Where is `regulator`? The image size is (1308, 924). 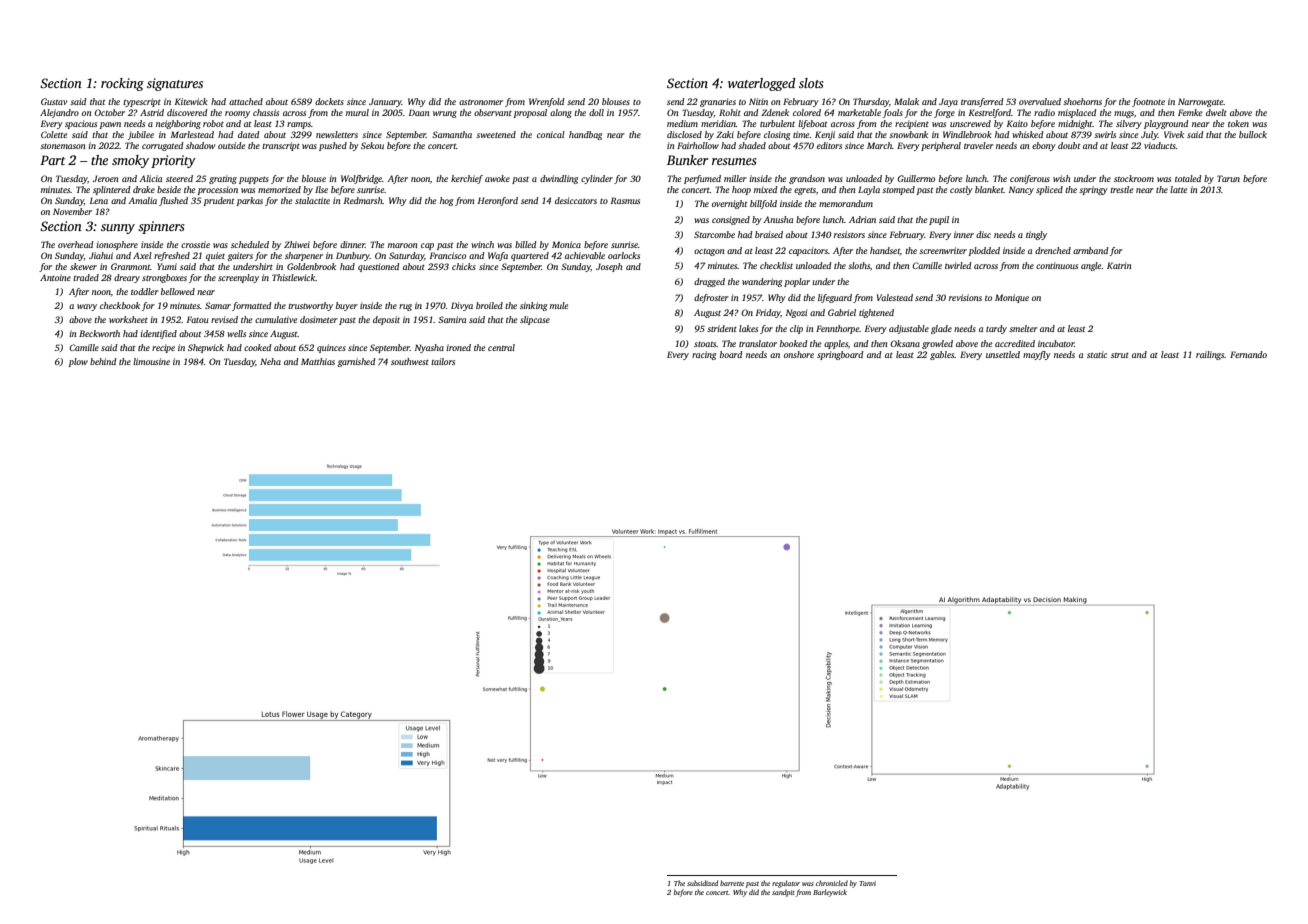
regulator is located at coordinates (786, 884).
